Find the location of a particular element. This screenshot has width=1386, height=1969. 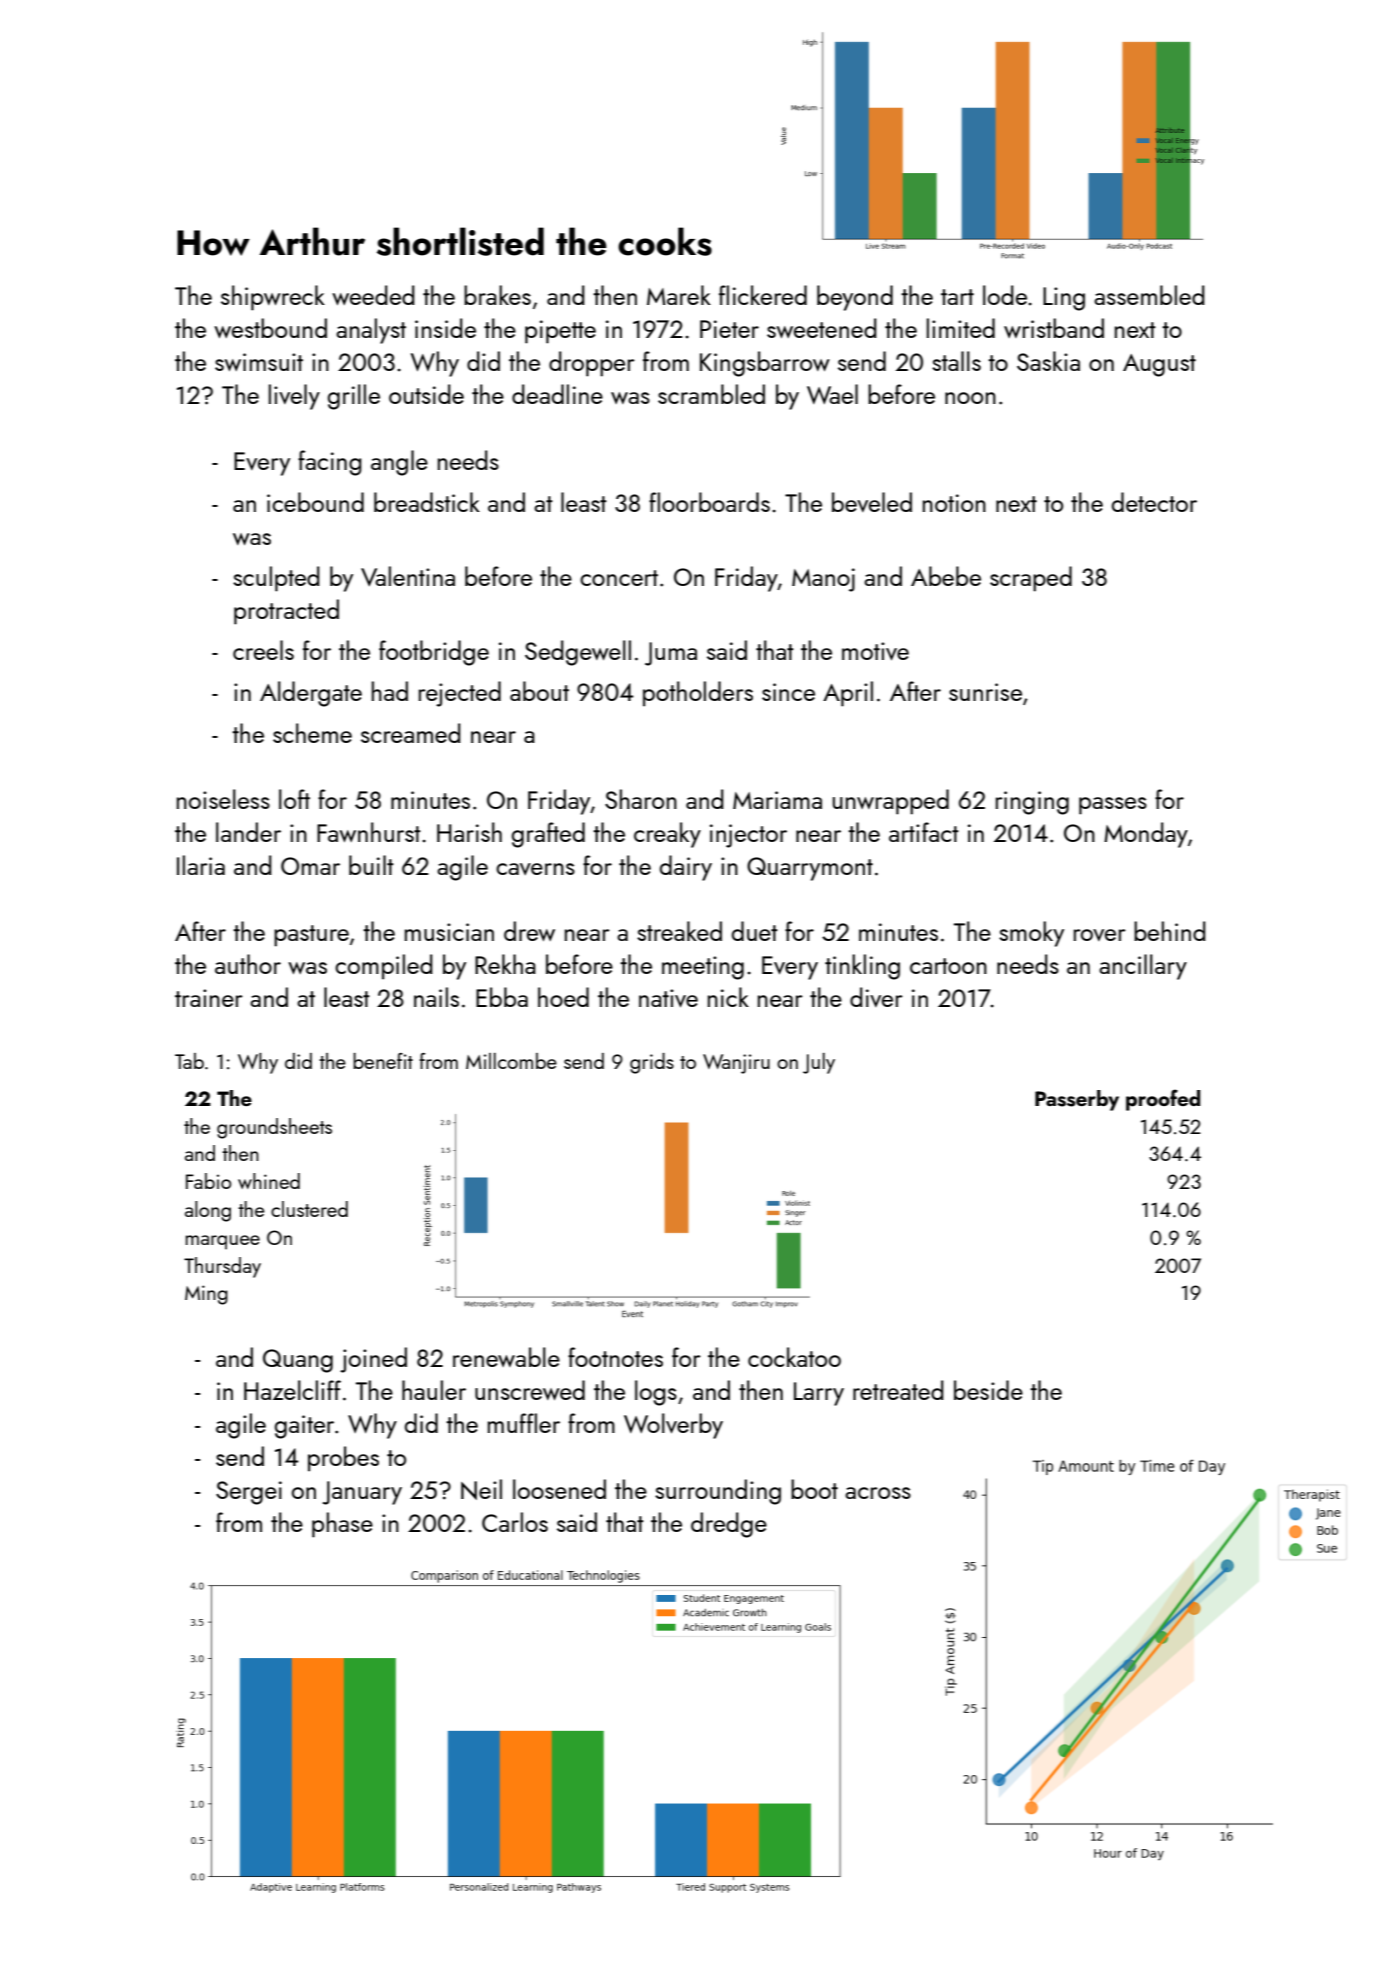

retreated is located at coordinates (898, 1390).
